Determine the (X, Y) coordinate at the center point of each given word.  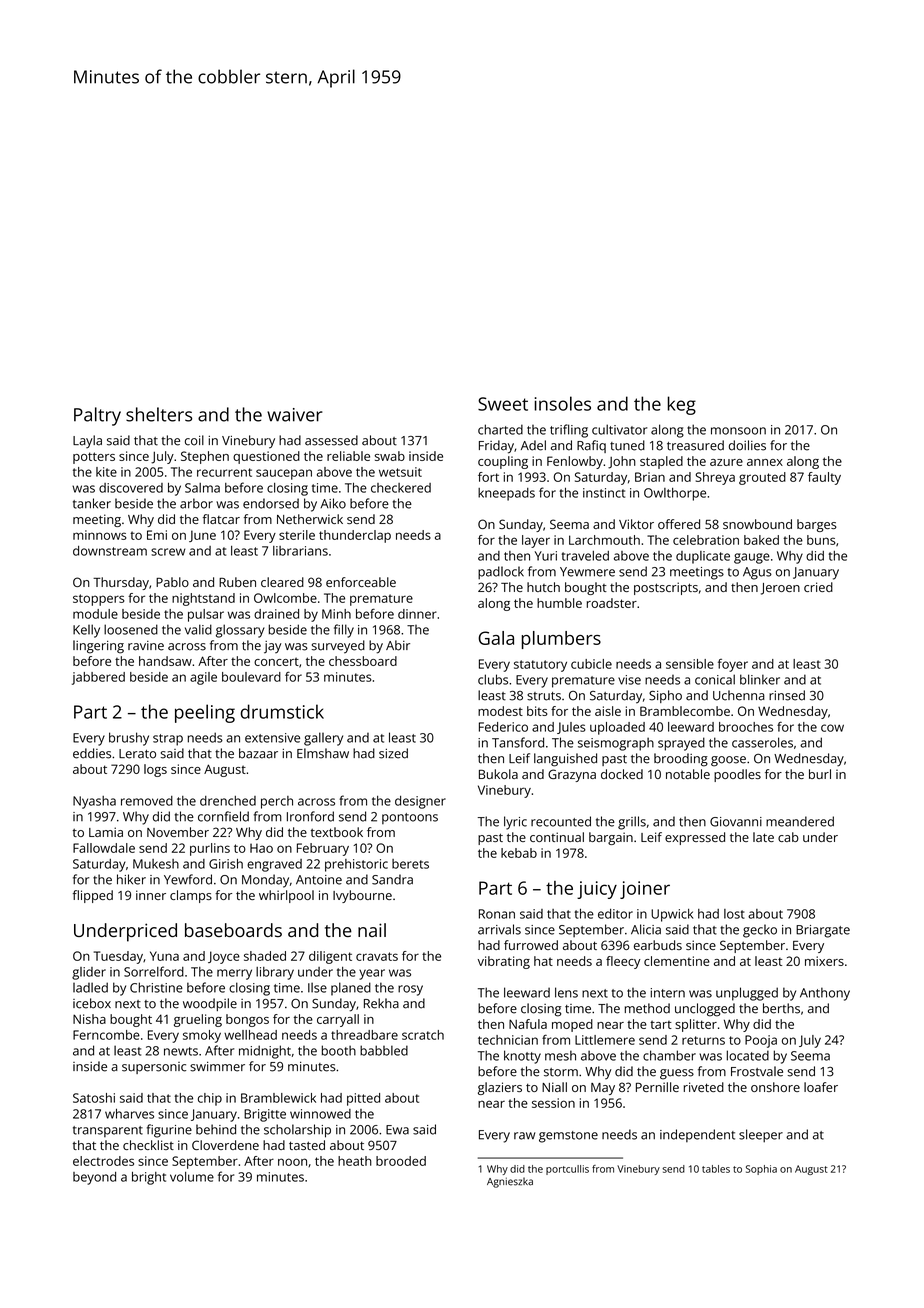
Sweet (503, 404)
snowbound (757, 524)
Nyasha (94, 802)
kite (106, 472)
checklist (148, 1145)
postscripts (666, 588)
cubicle (591, 664)
